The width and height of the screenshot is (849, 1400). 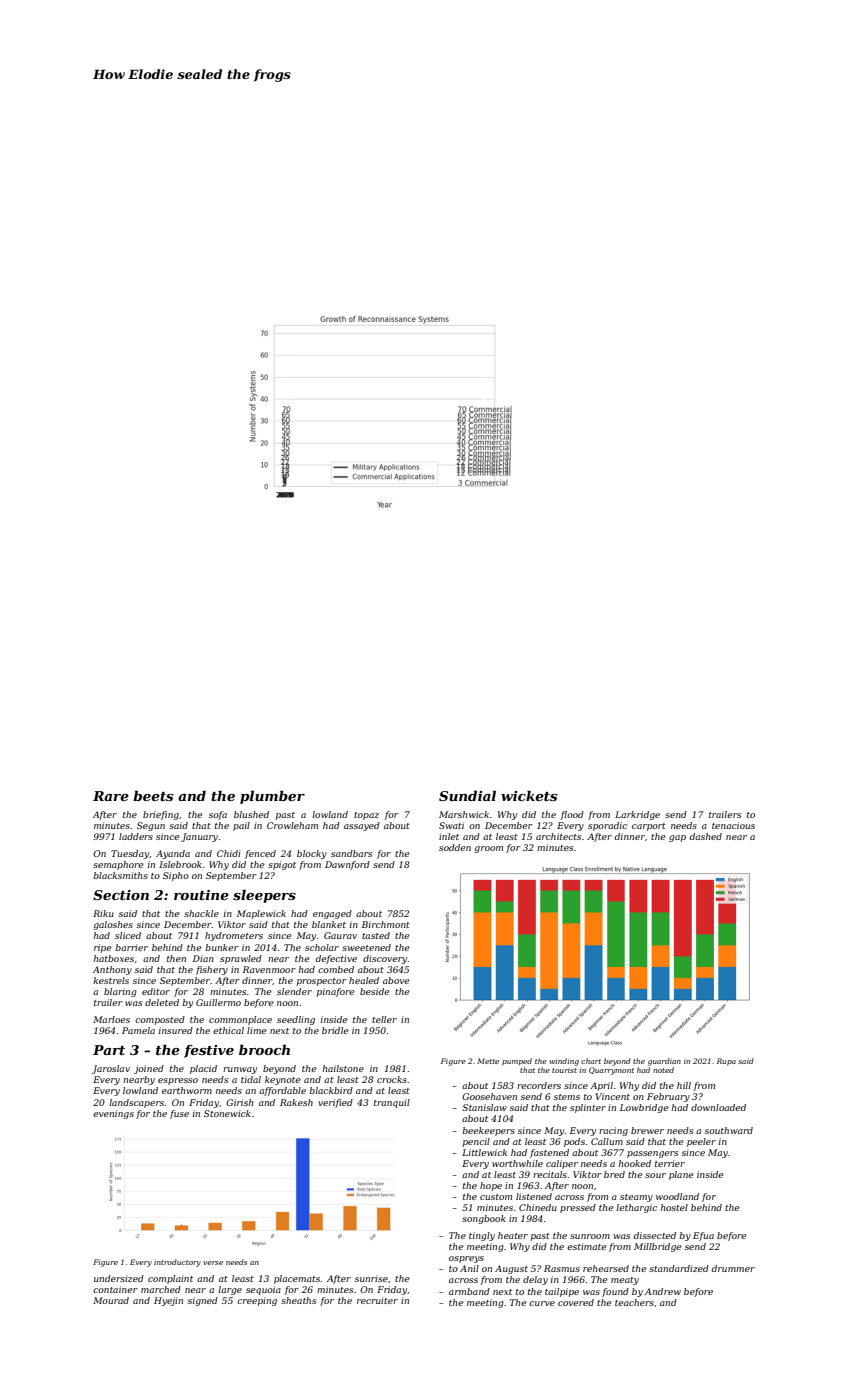 What do you see at coordinates (488, 849) in the screenshot?
I see `groom` at bounding box center [488, 849].
